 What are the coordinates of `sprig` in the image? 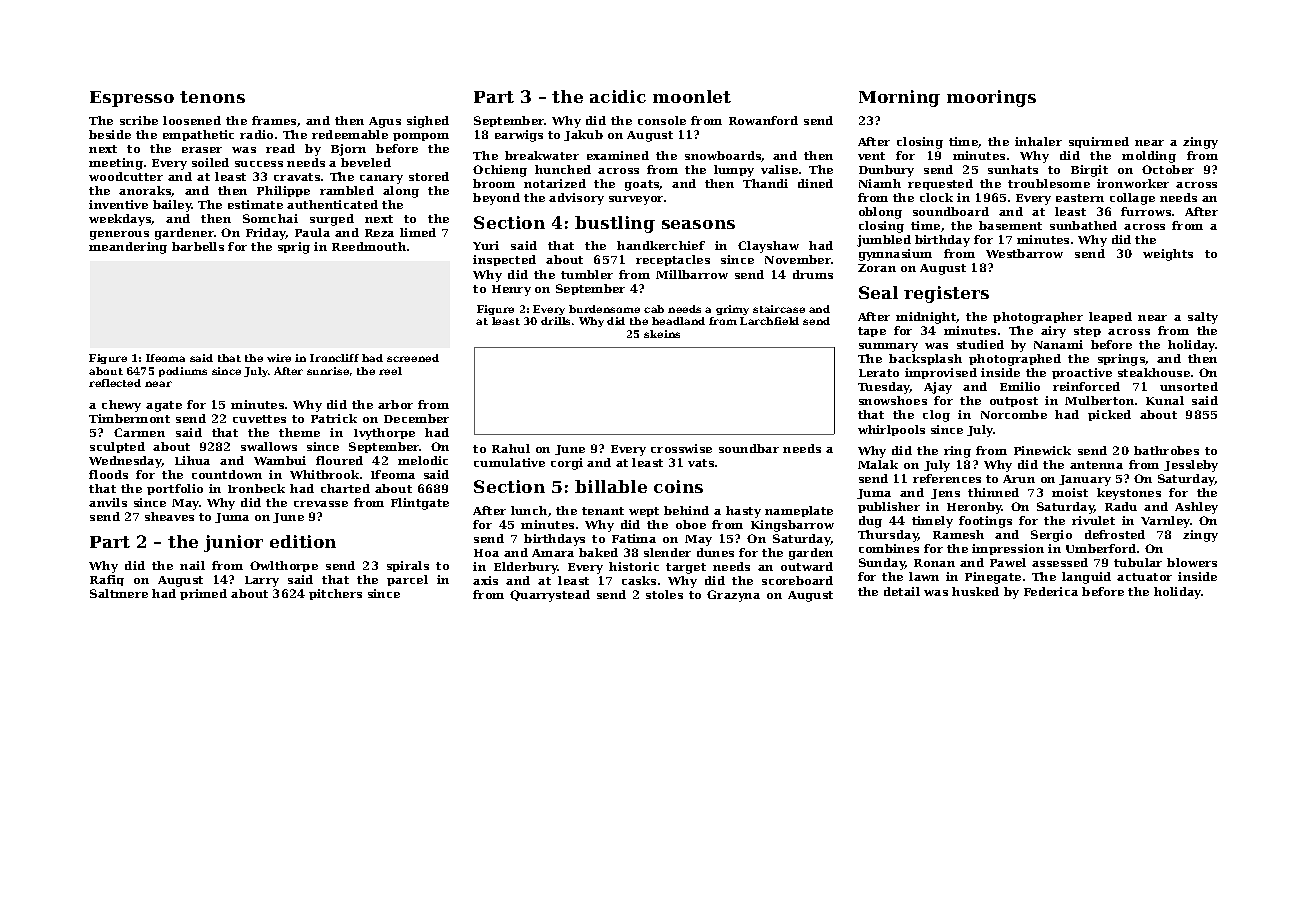 It's located at (294, 248).
